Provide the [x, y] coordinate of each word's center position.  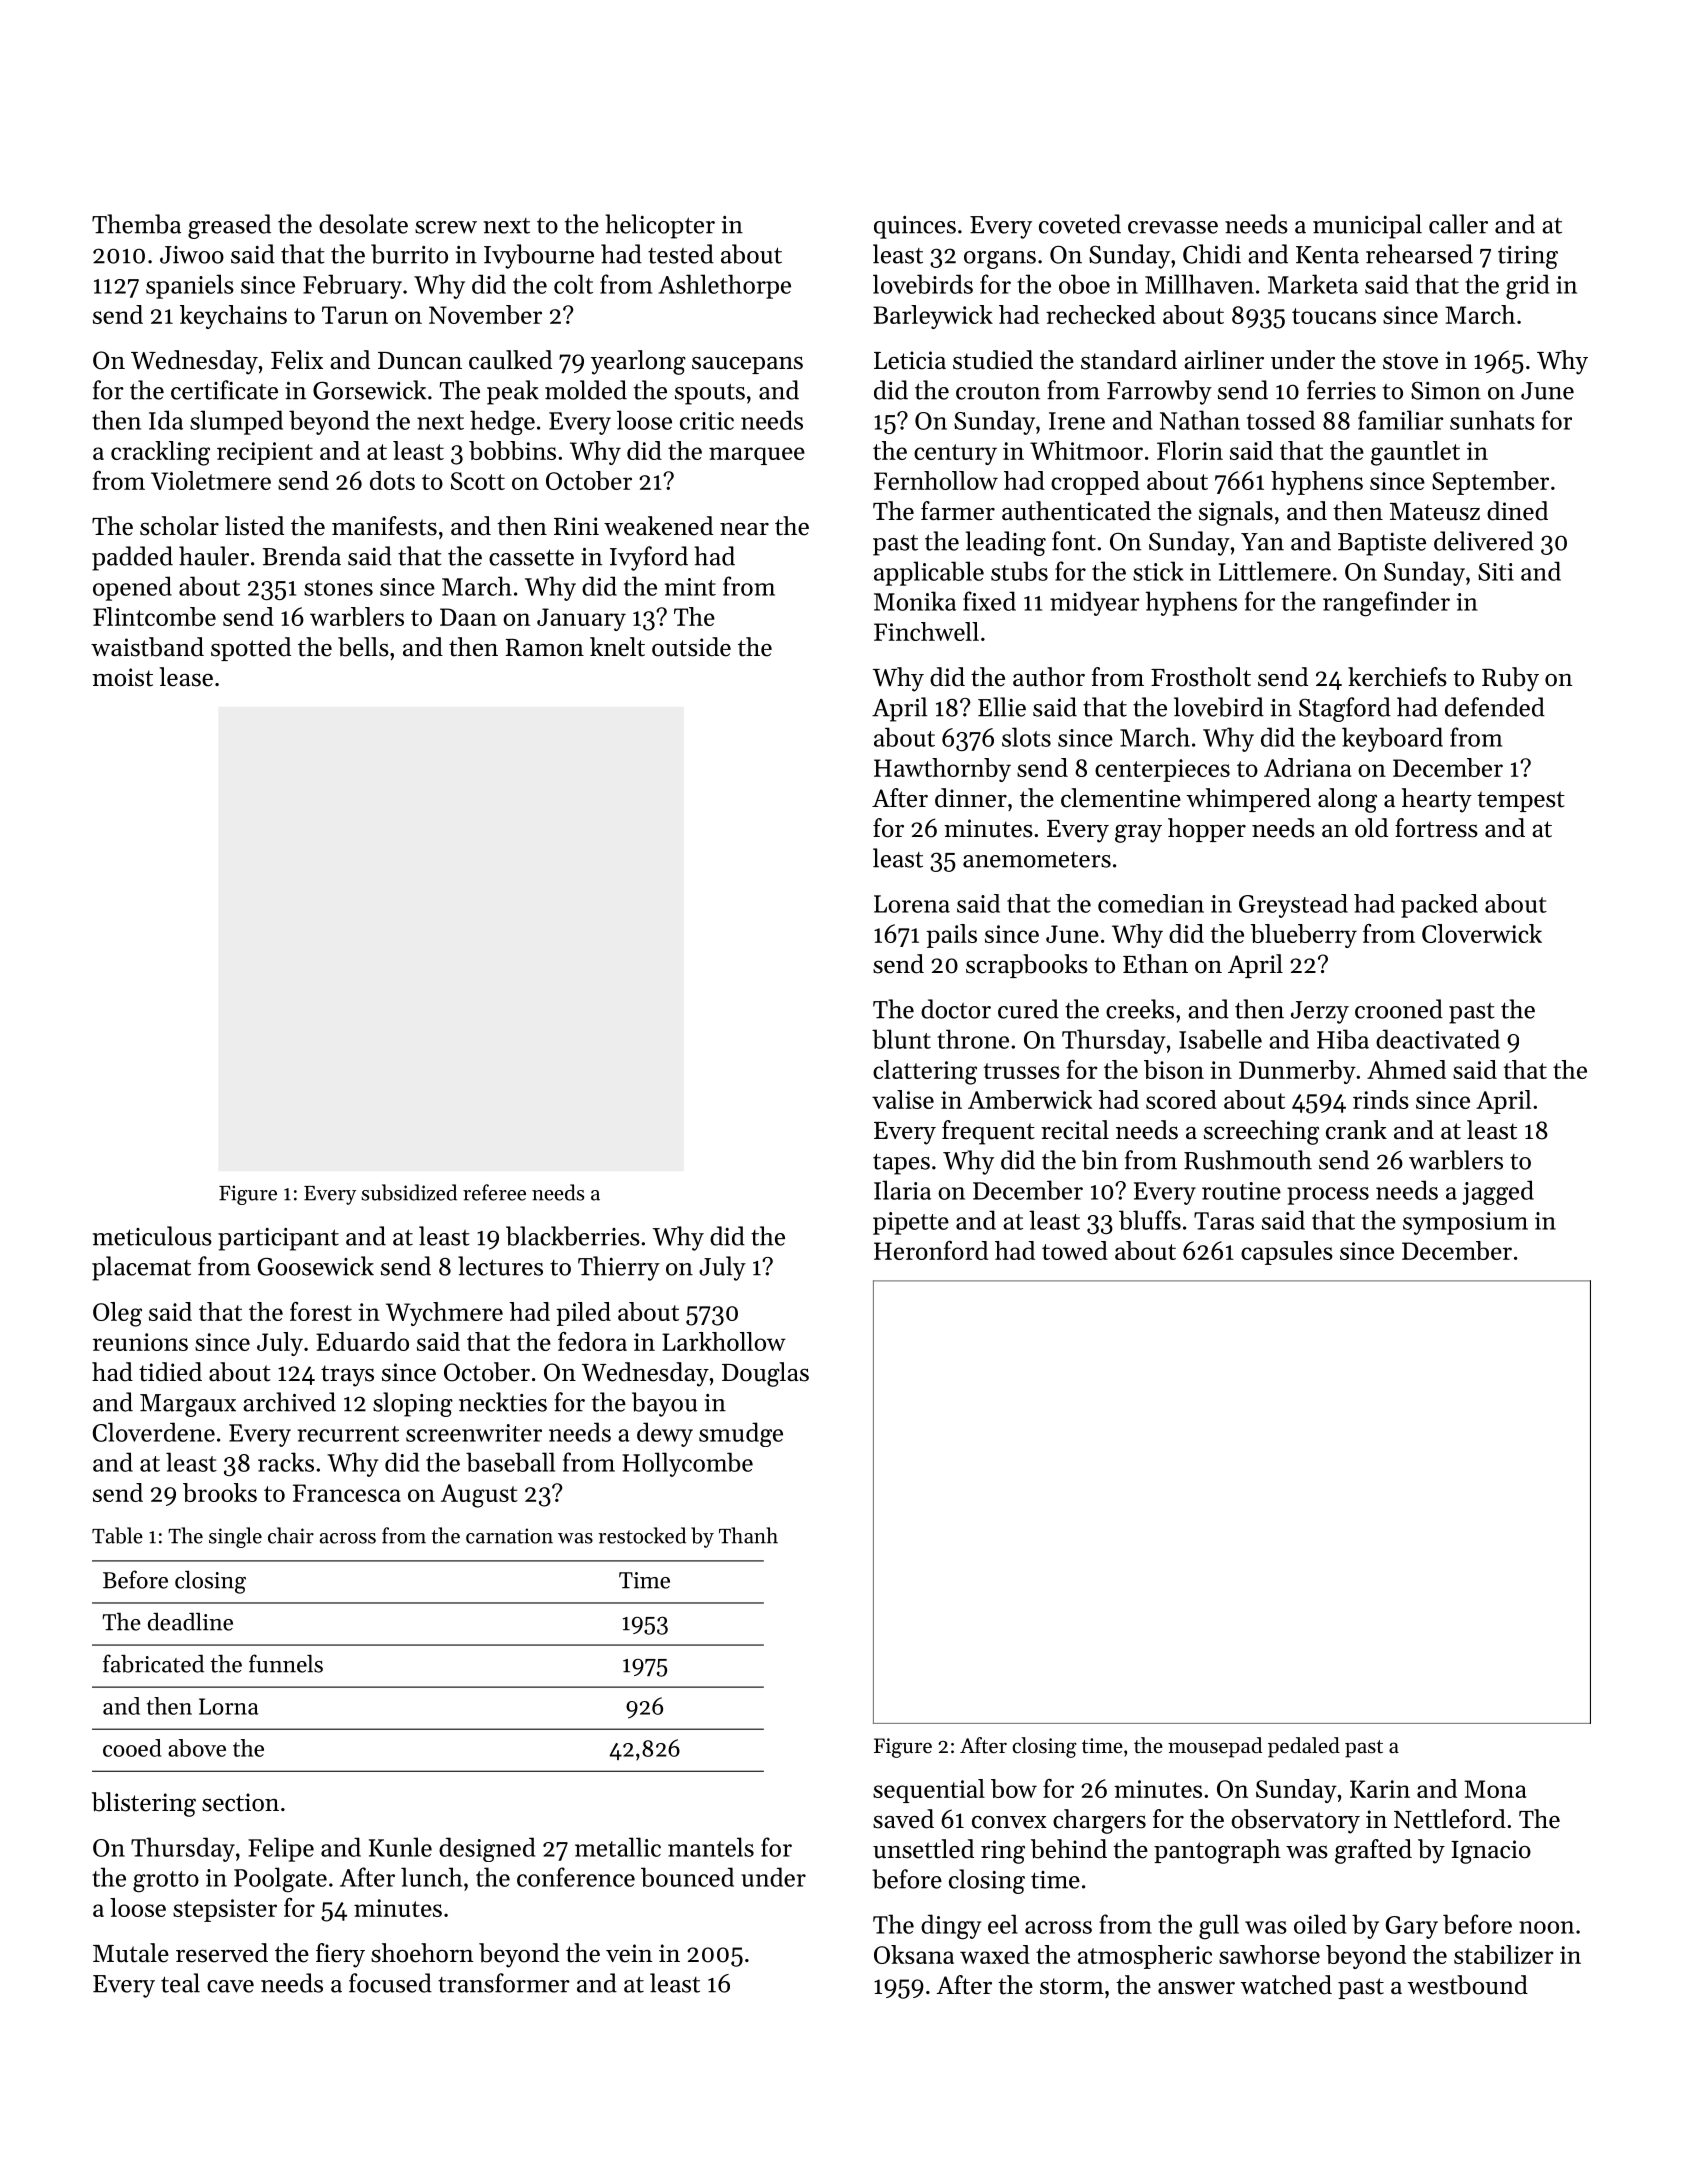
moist [122, 677]
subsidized [409, 1192]
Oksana [914, 1954]
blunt [901, 1039]
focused [390, 1983]
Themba [136, 224]
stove [1410, 361]
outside [691, 647]
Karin [1380, 1789]
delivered [1484, 541]
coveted [1080, 224]
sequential [929, 1791]
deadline [190, 1622]
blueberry [1303, 936]
